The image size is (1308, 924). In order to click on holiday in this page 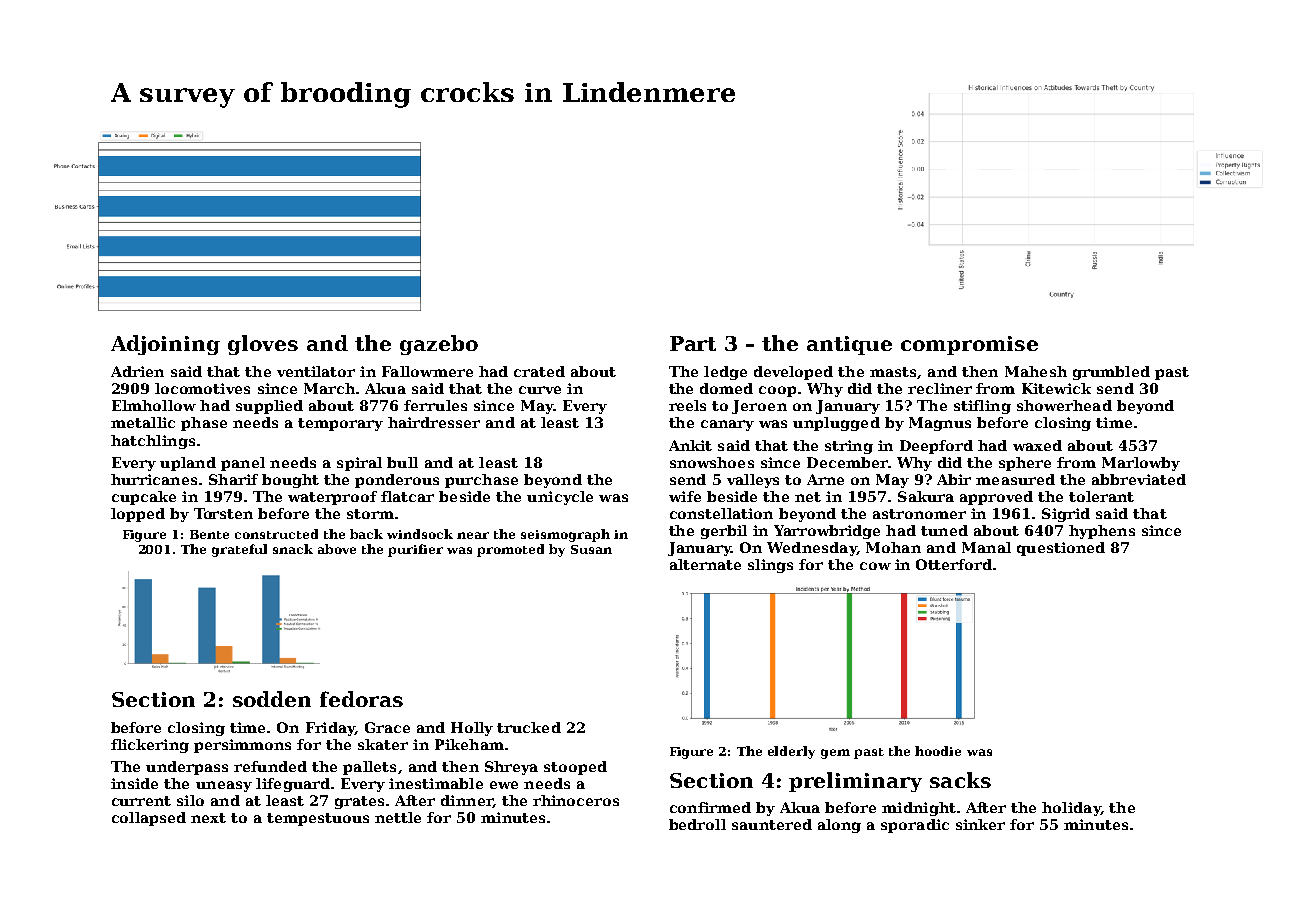, I will do `click(1071, 809)`.
